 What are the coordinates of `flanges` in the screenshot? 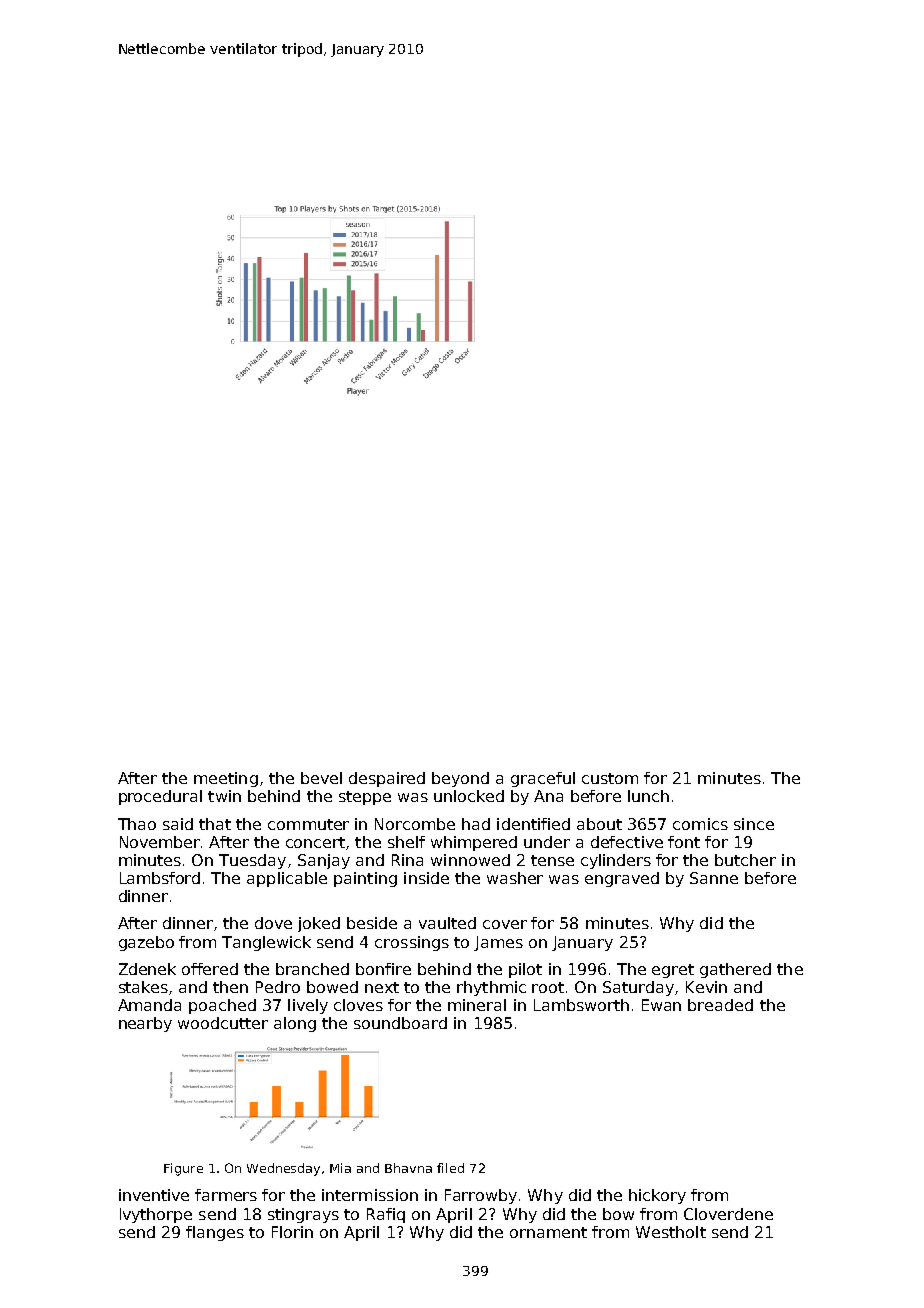 It's located at (215, 1233).
